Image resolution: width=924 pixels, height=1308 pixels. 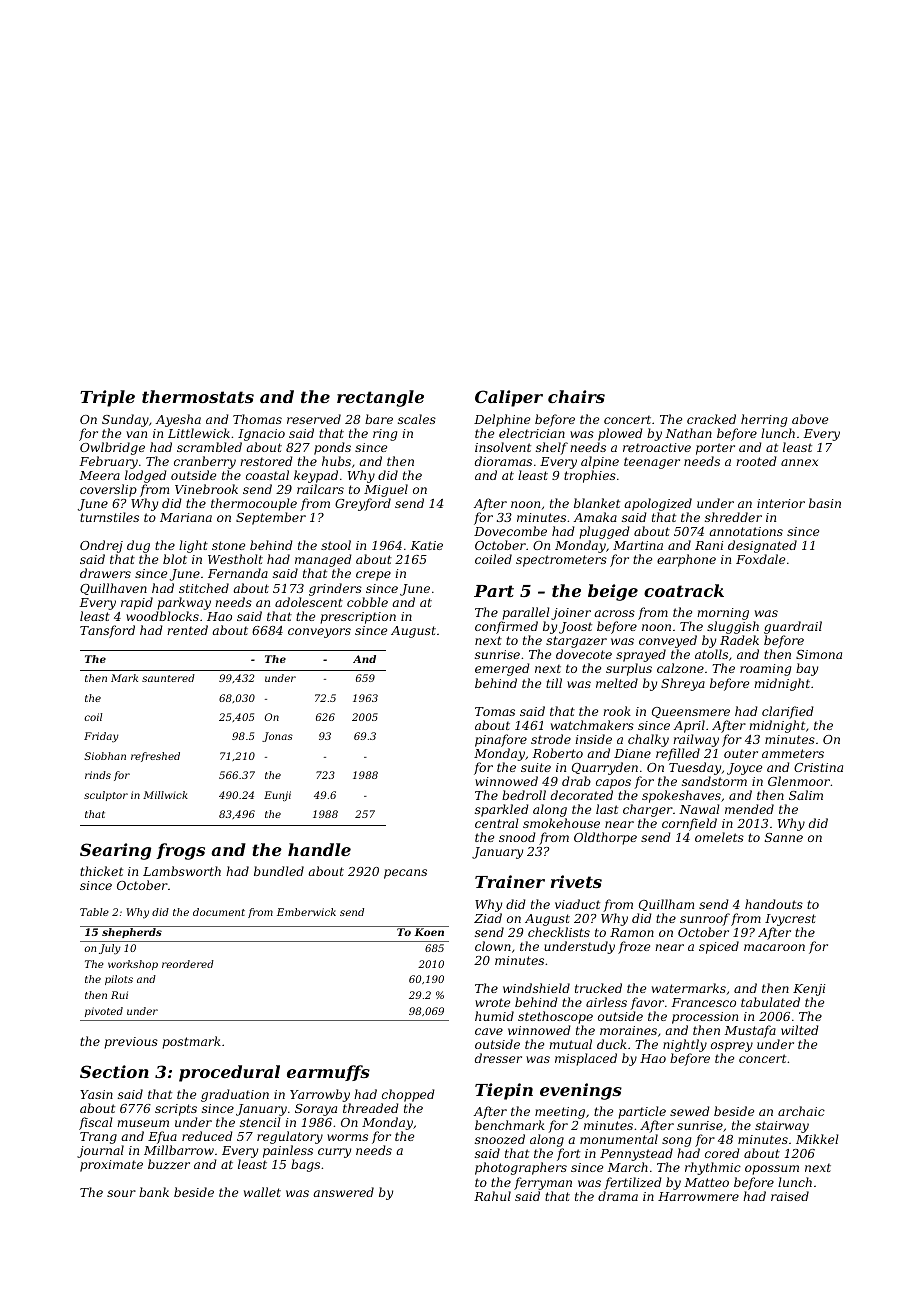 I want to click on emerged, so click(x=502, y=669).
